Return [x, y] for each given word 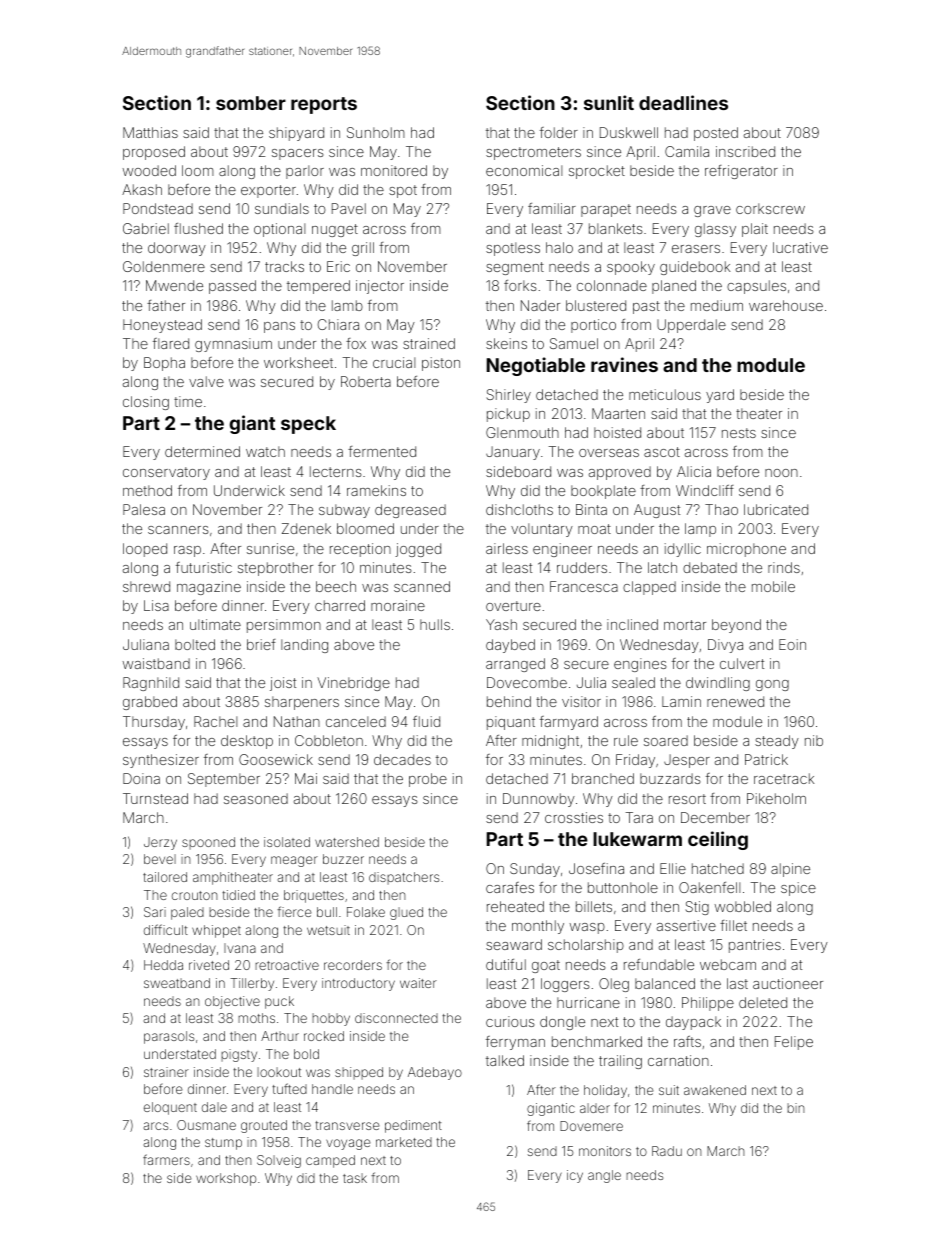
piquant [511, 723]
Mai [306, 778]
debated [710, 567]
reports [324, 105]
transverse [347, 1125]
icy [575, 1176]
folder [559, 132]
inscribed [745, 151]
